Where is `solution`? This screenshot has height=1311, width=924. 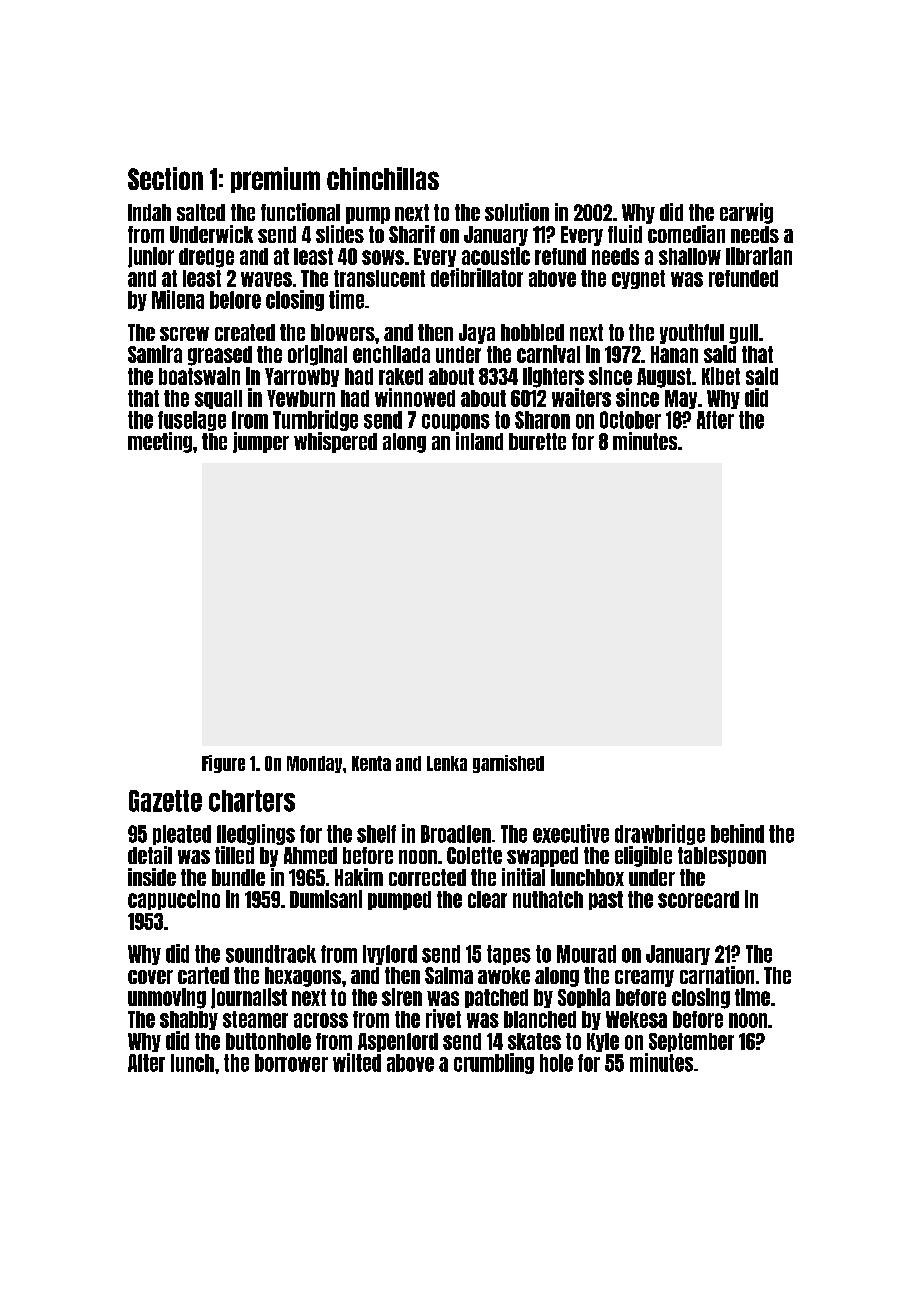 solution is located at coordinates (517, 212).
